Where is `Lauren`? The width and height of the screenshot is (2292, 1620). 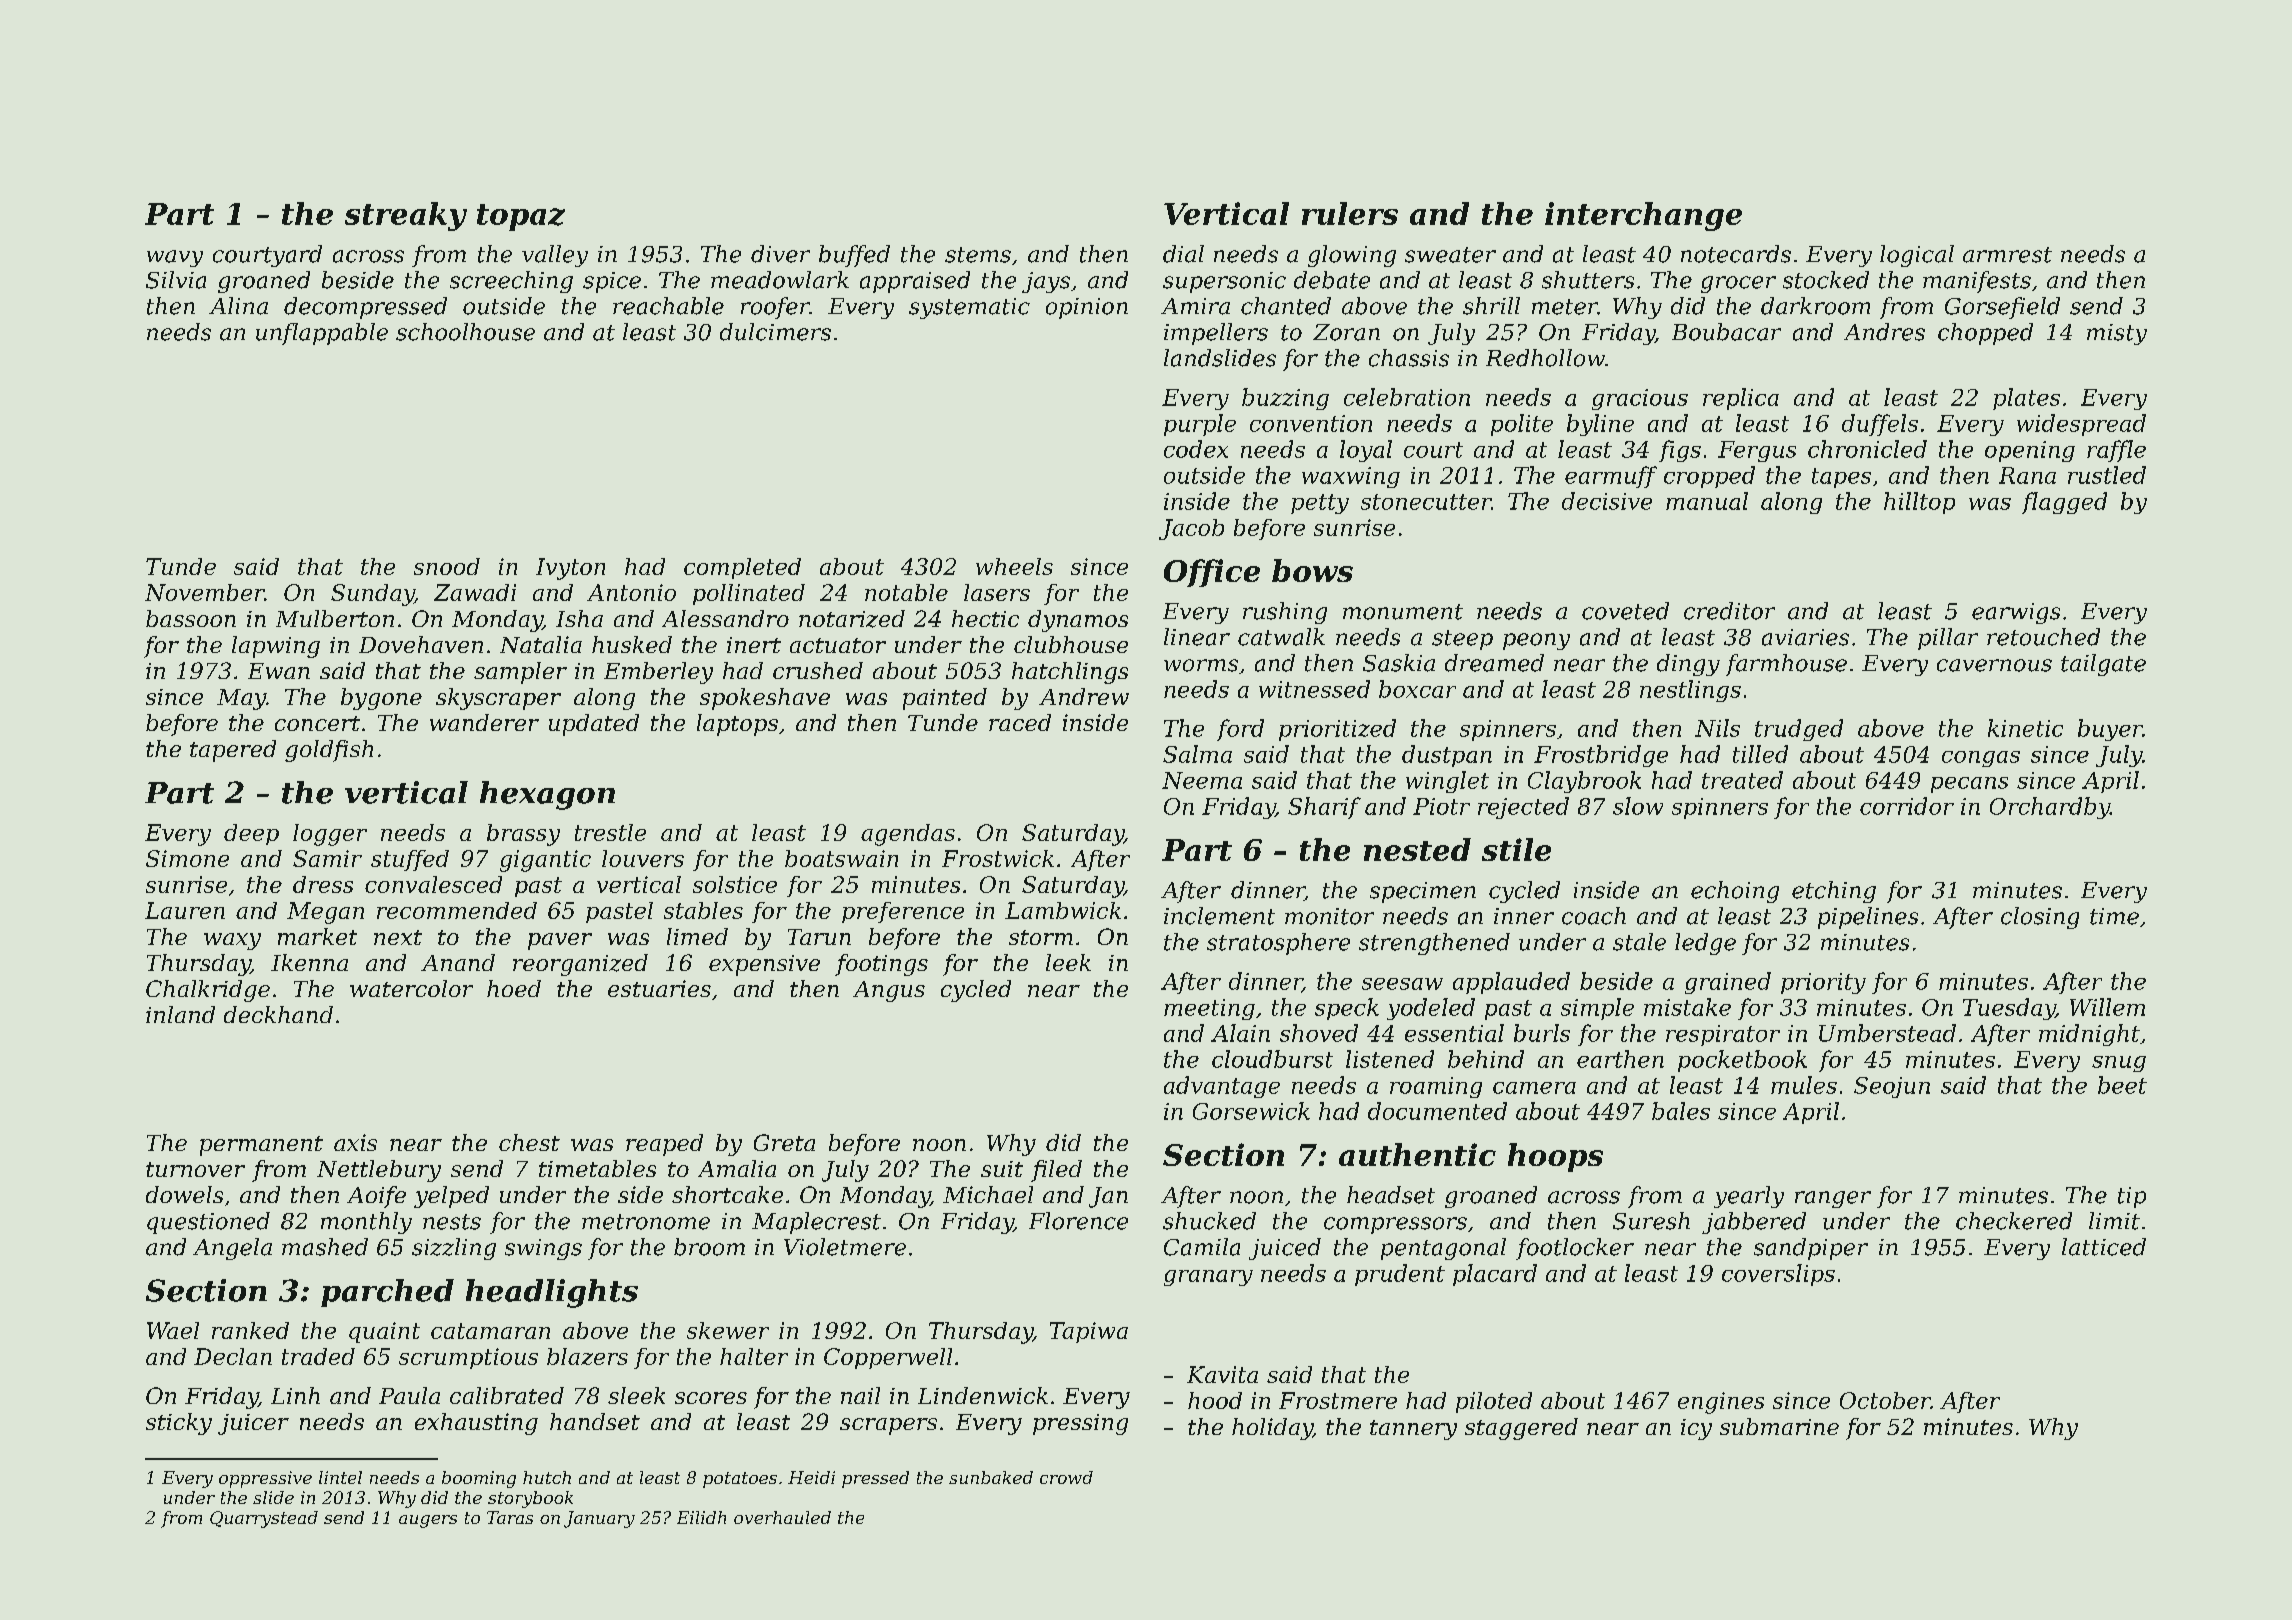 Lauren is located at coordinates (185, 910).
